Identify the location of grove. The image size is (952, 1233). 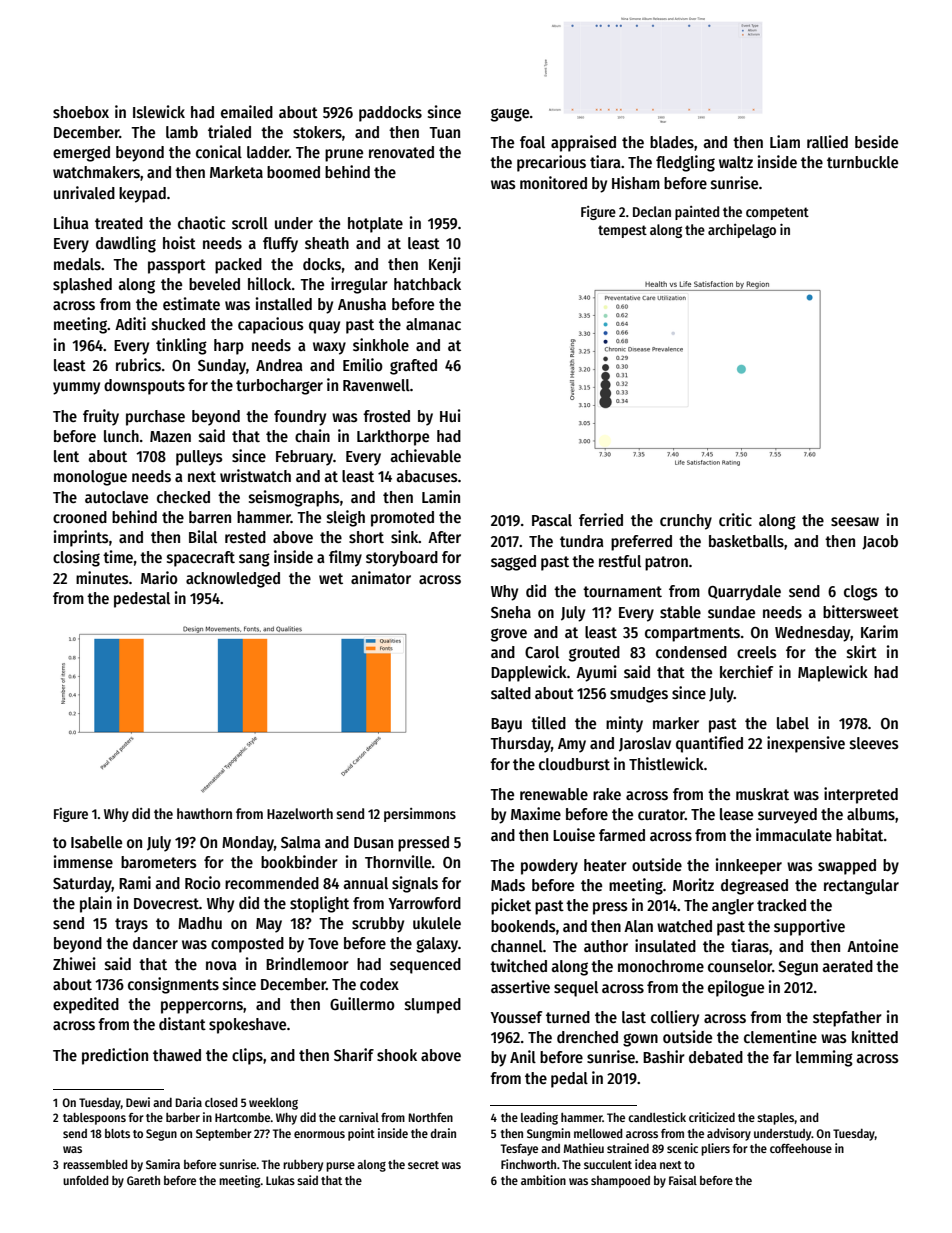
(509, 635).
